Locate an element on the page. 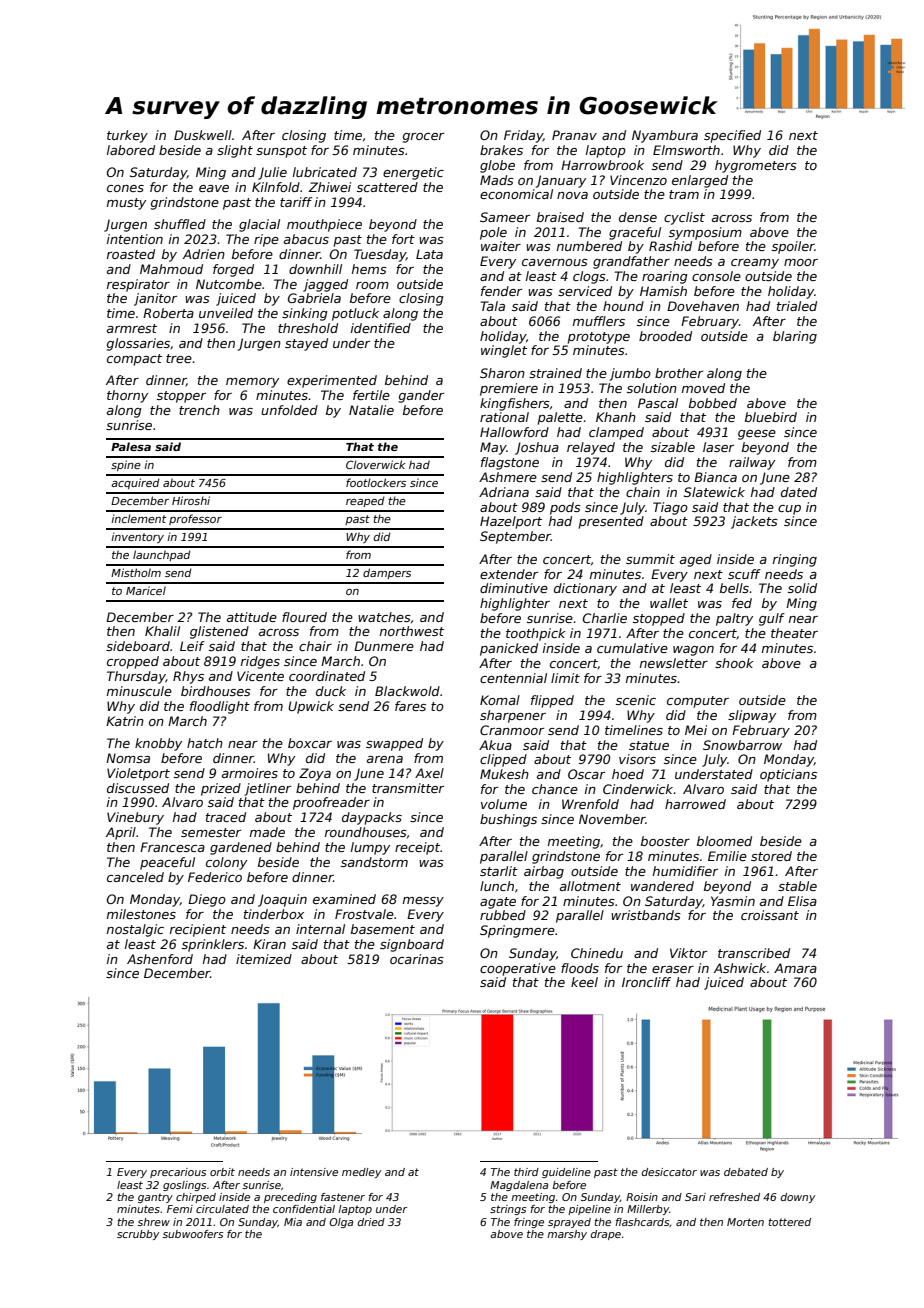 The image size is (924, 1308). Katrin is located at coordinates (125, 721).
